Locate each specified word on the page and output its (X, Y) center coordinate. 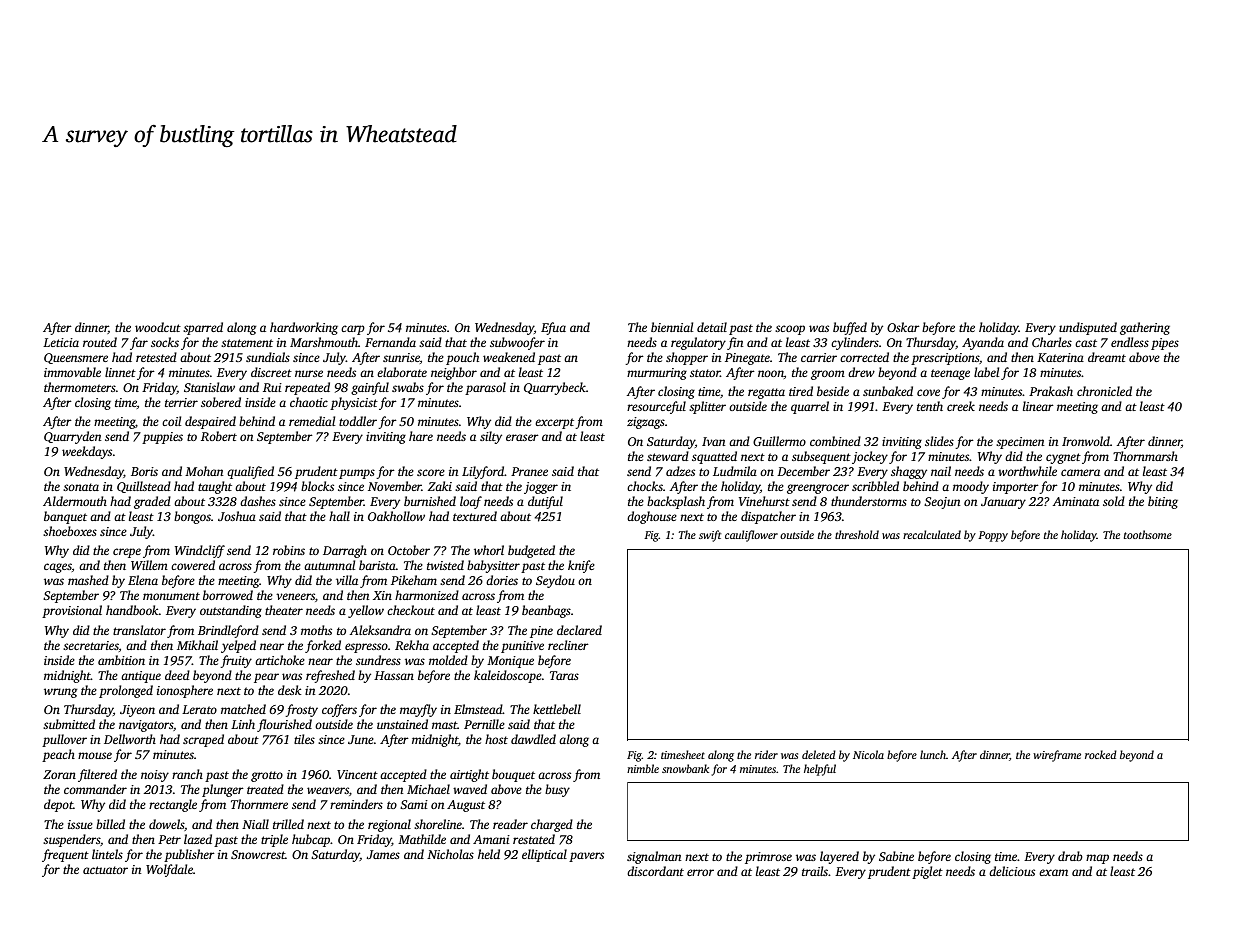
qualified (250, 472)
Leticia (61, 342)
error (700, 872)
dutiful (545, 502)
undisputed (1088, 328)
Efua (553, 328)
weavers (328, 790)
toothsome (1148, 534)
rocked (1101, 754)
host (496, 739)
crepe (127, 553)
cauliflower (751, 536)
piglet (927, 872)
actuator (105, 870)
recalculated (932, 534)
